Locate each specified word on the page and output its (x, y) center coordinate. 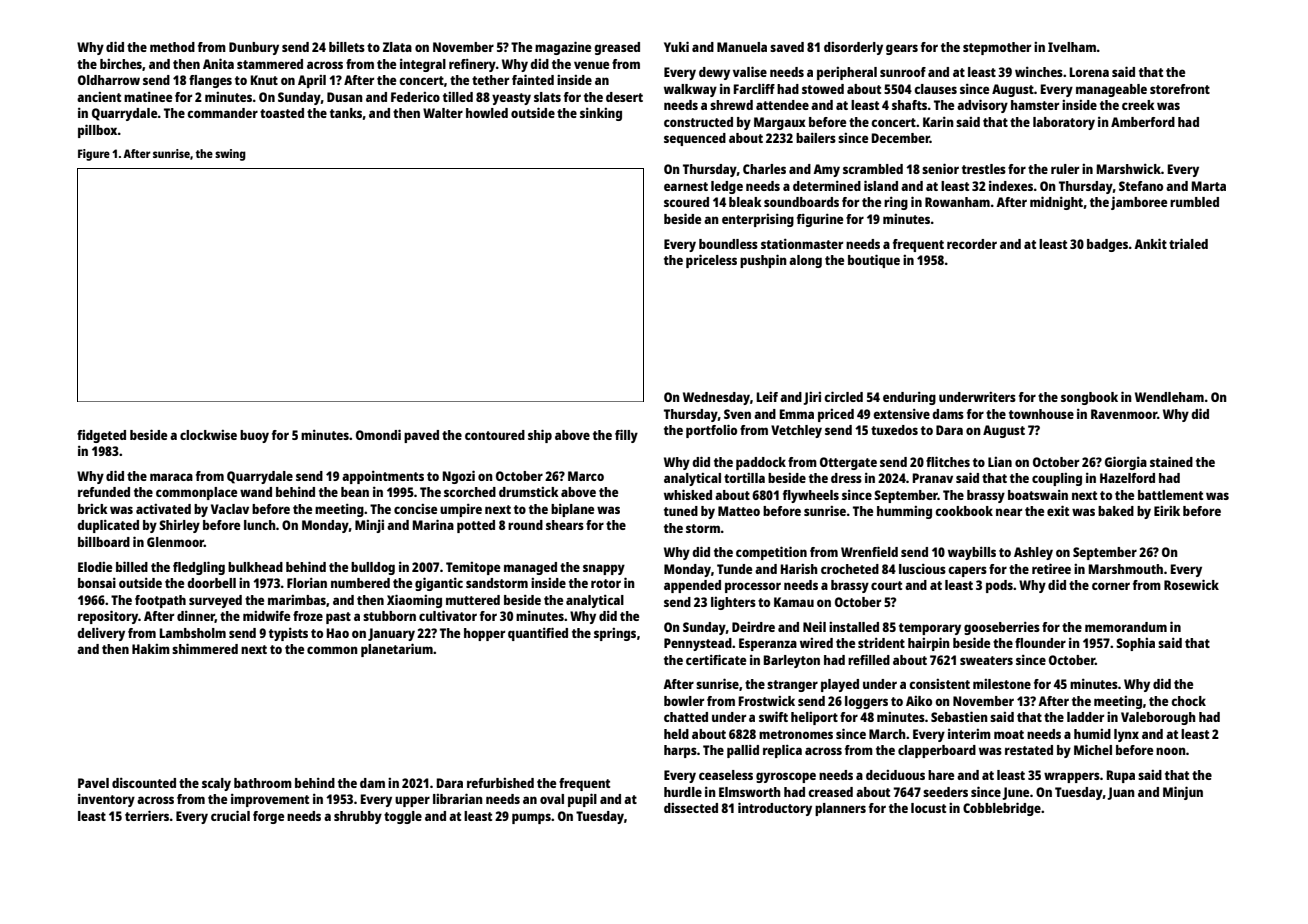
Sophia (1135, 644)
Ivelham (1072, 47)
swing (230, 155)
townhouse (1041, 414)
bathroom (263, 783)
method (172, 47)
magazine (563, 48)
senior (940, 168)
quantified (538, 634)
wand (256, 492)
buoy (254, 436)
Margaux (780, 123)
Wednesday (716, 398)
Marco (586, 476)
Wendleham (1169, 397)
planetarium (397, 650)
